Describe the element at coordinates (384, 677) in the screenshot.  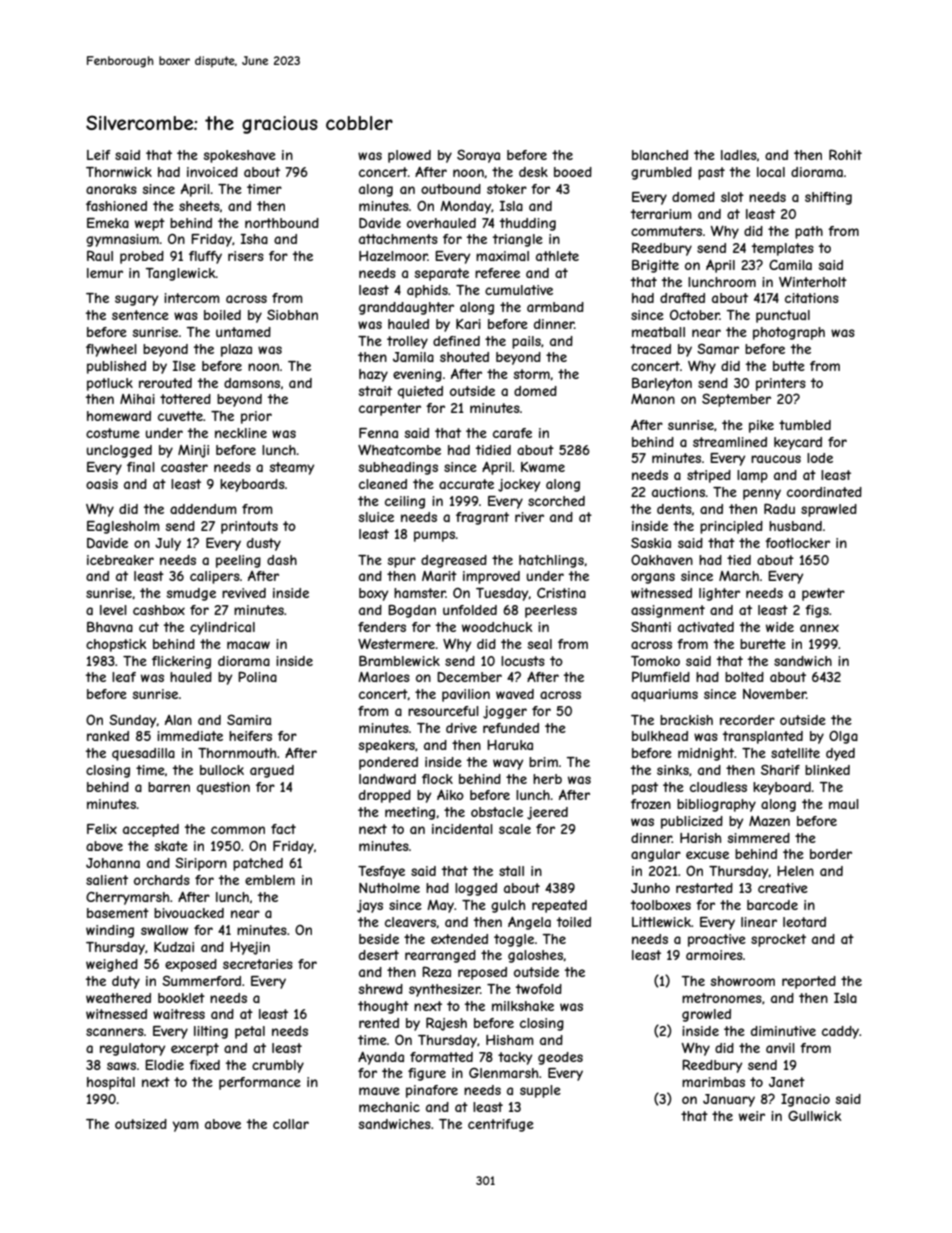
I see `Marloes` at that location.
